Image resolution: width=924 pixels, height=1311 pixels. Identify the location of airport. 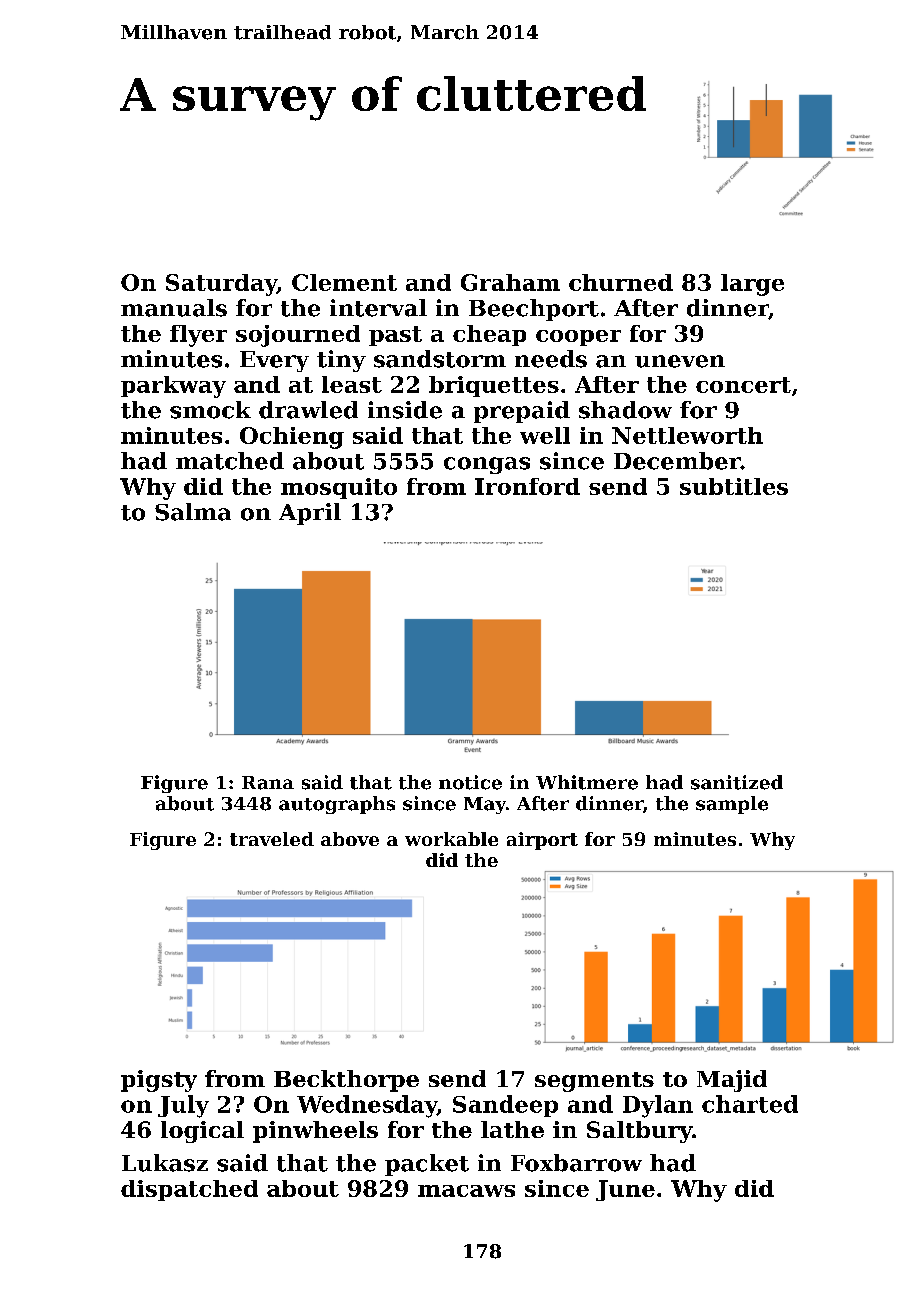
(542, 841).
